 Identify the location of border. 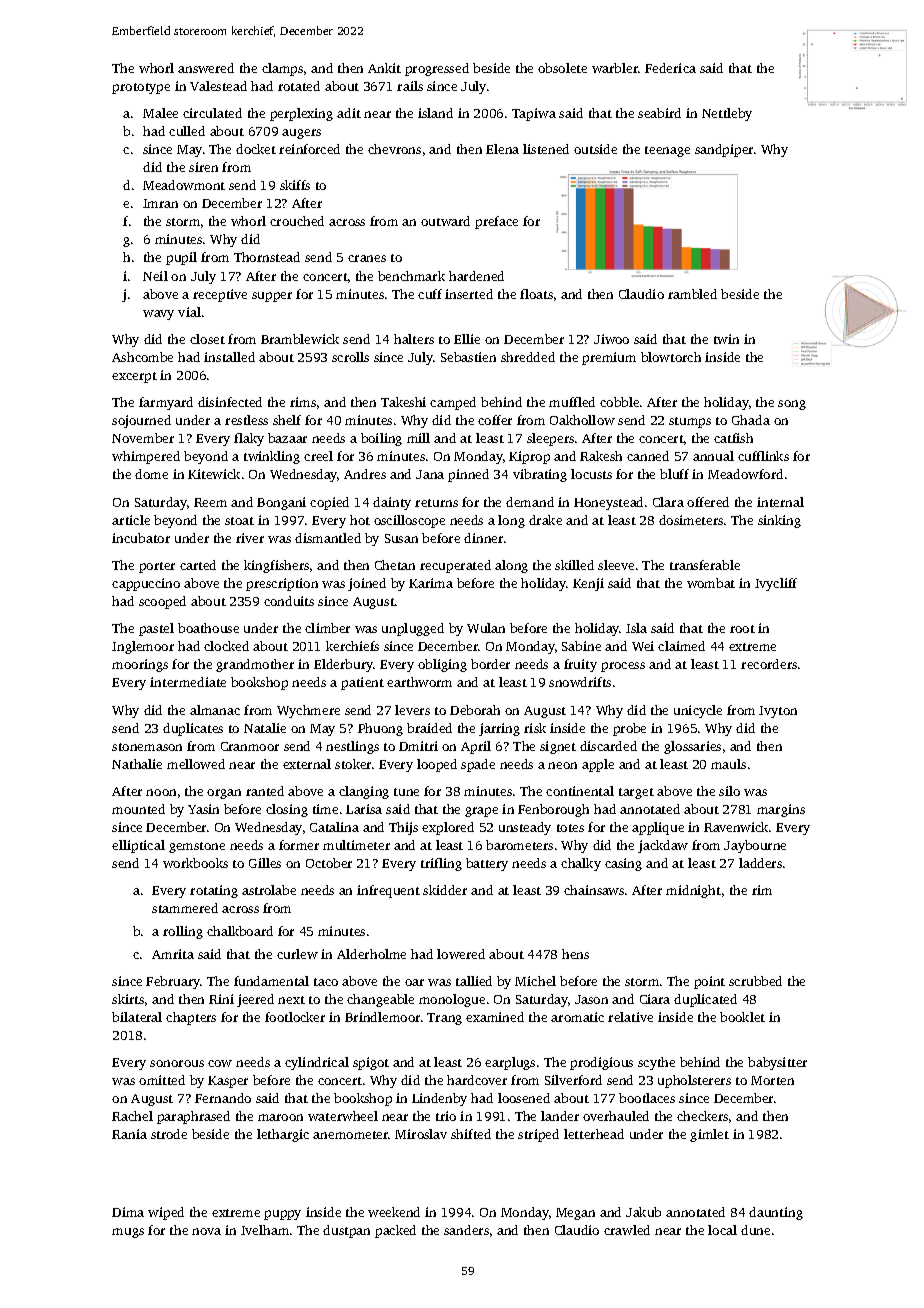
(490, 664).
